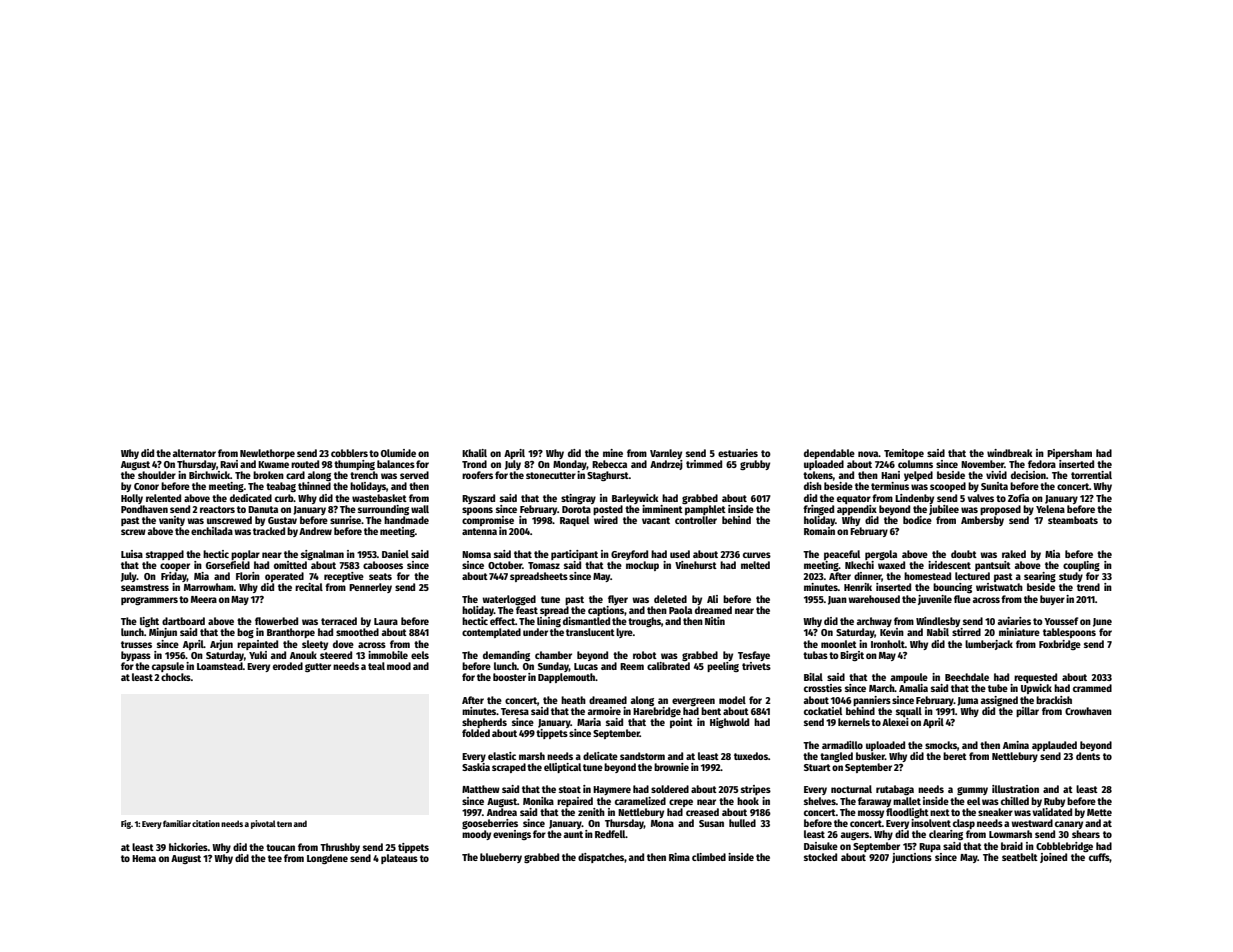  What do you see at coordinates (870, 756) in the screenshot?
I see `busker` at bounding box center [870, 756].
